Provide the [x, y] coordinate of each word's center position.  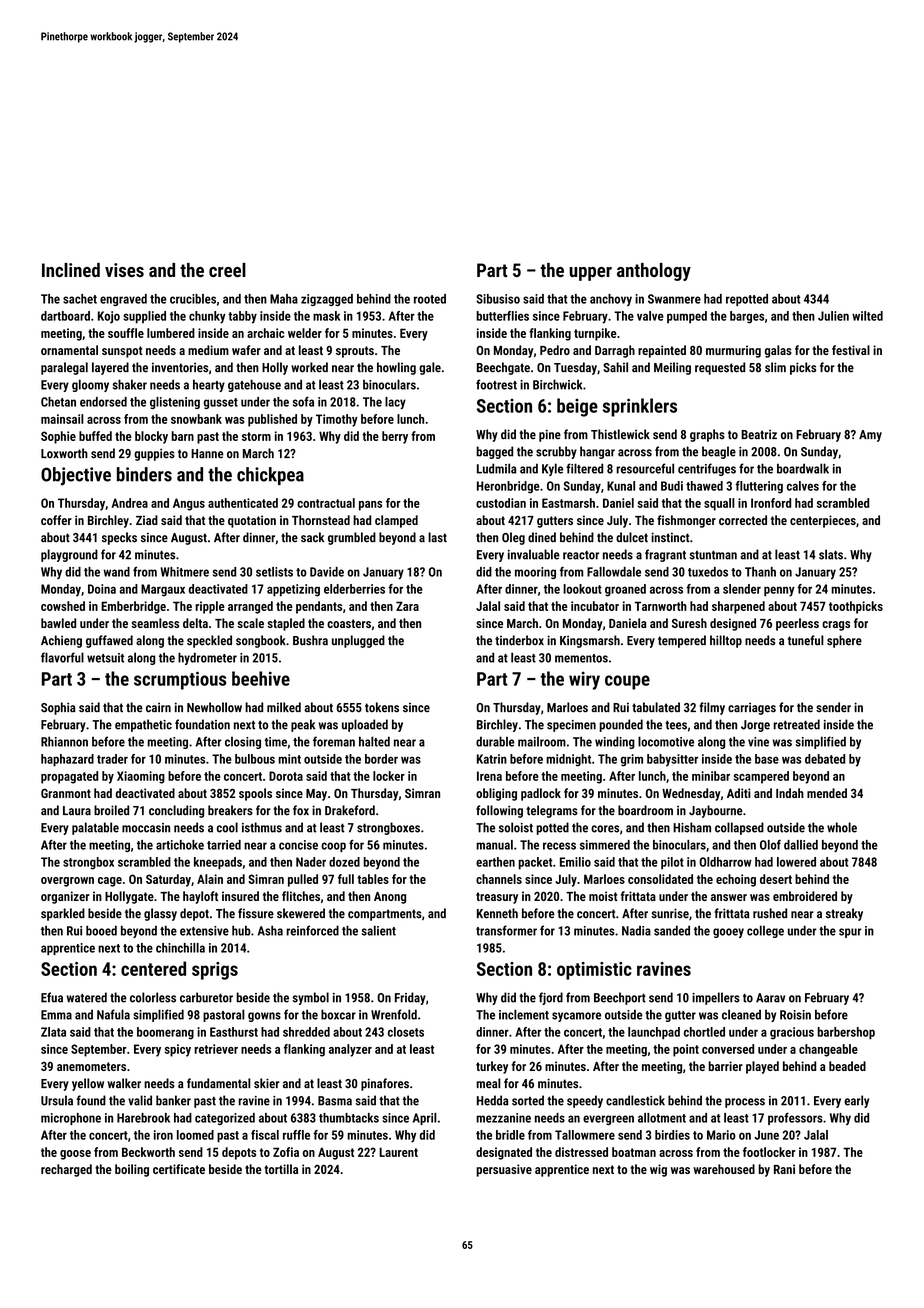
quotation [252, 521]
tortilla [281, 1169]
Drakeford [350, 810]
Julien [833, 316]
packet [535, 863]
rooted [430, 299]
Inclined [71, 270]
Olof [770, 845]
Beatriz [759, 434]
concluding [176, 811]
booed [101, 930]
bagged [494, 452]
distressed [581, 1152]
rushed [770, 913]
